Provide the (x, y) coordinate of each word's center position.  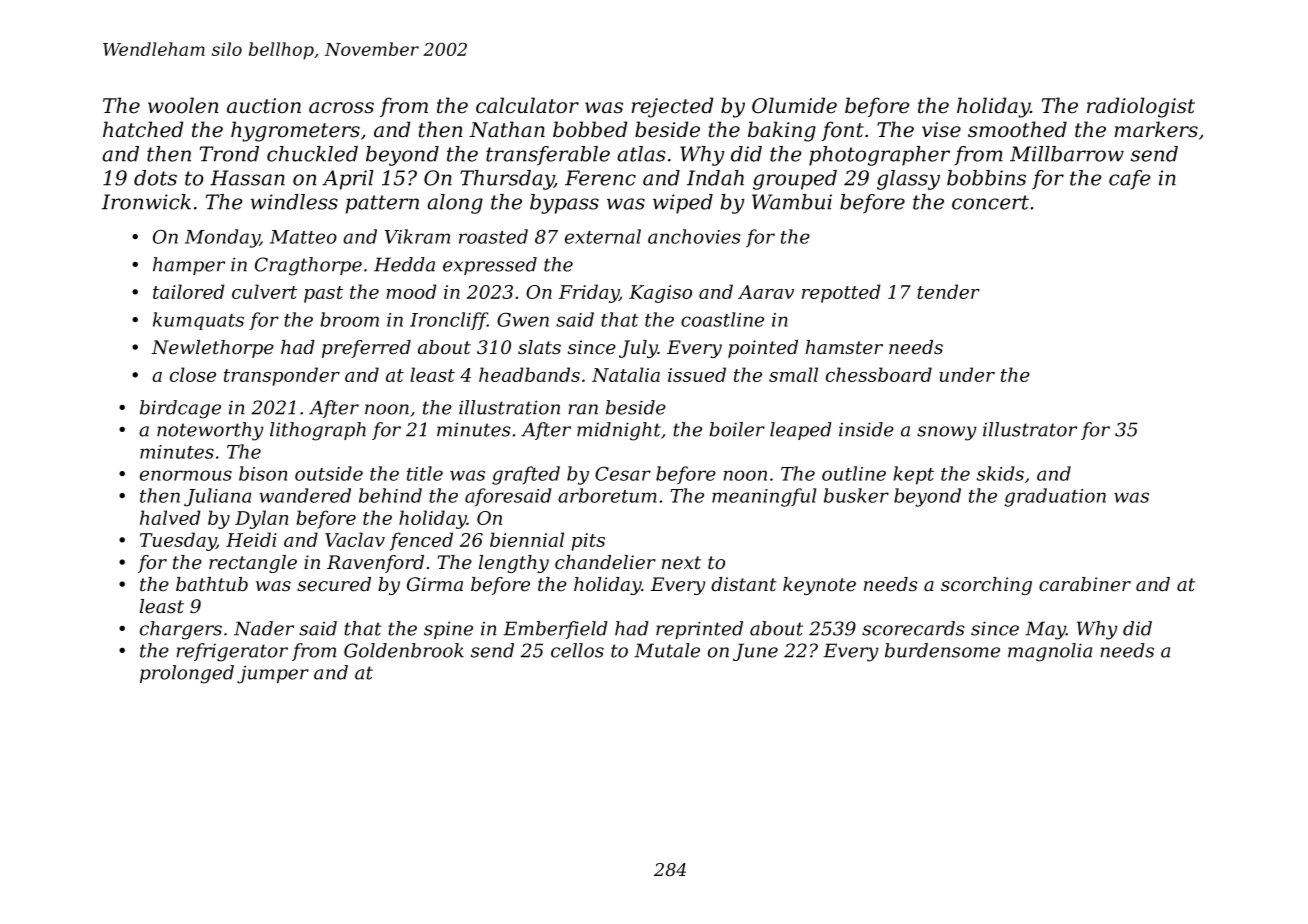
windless (294, 202)
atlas (641, 154)
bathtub (212, 584)
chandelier (605, 562)
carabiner (1085, 584)
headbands (529, 374)
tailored (188, 291)
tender (948, 291)
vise (941, 130)
